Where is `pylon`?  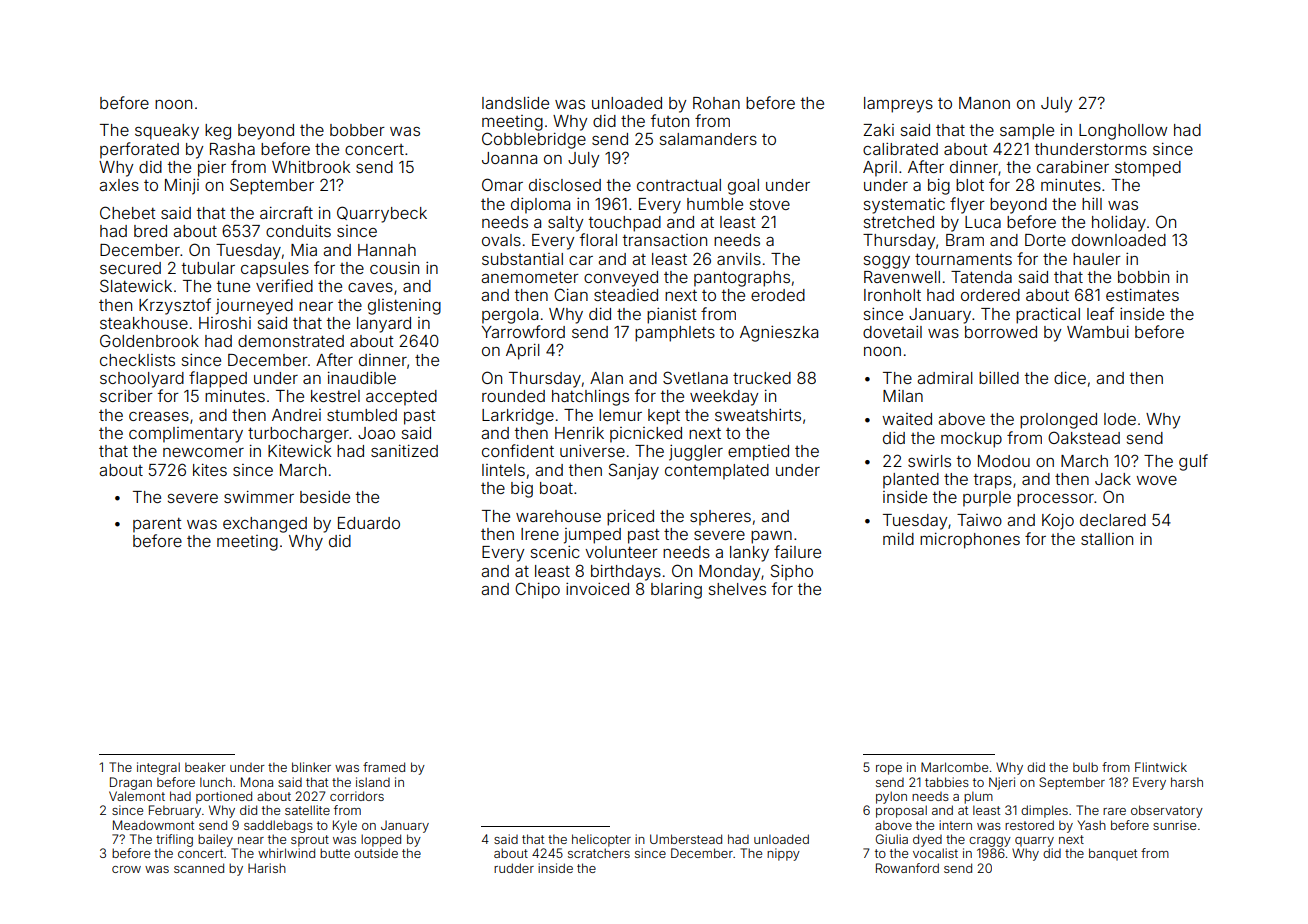 pylon is located at coordinates (891, 797).
